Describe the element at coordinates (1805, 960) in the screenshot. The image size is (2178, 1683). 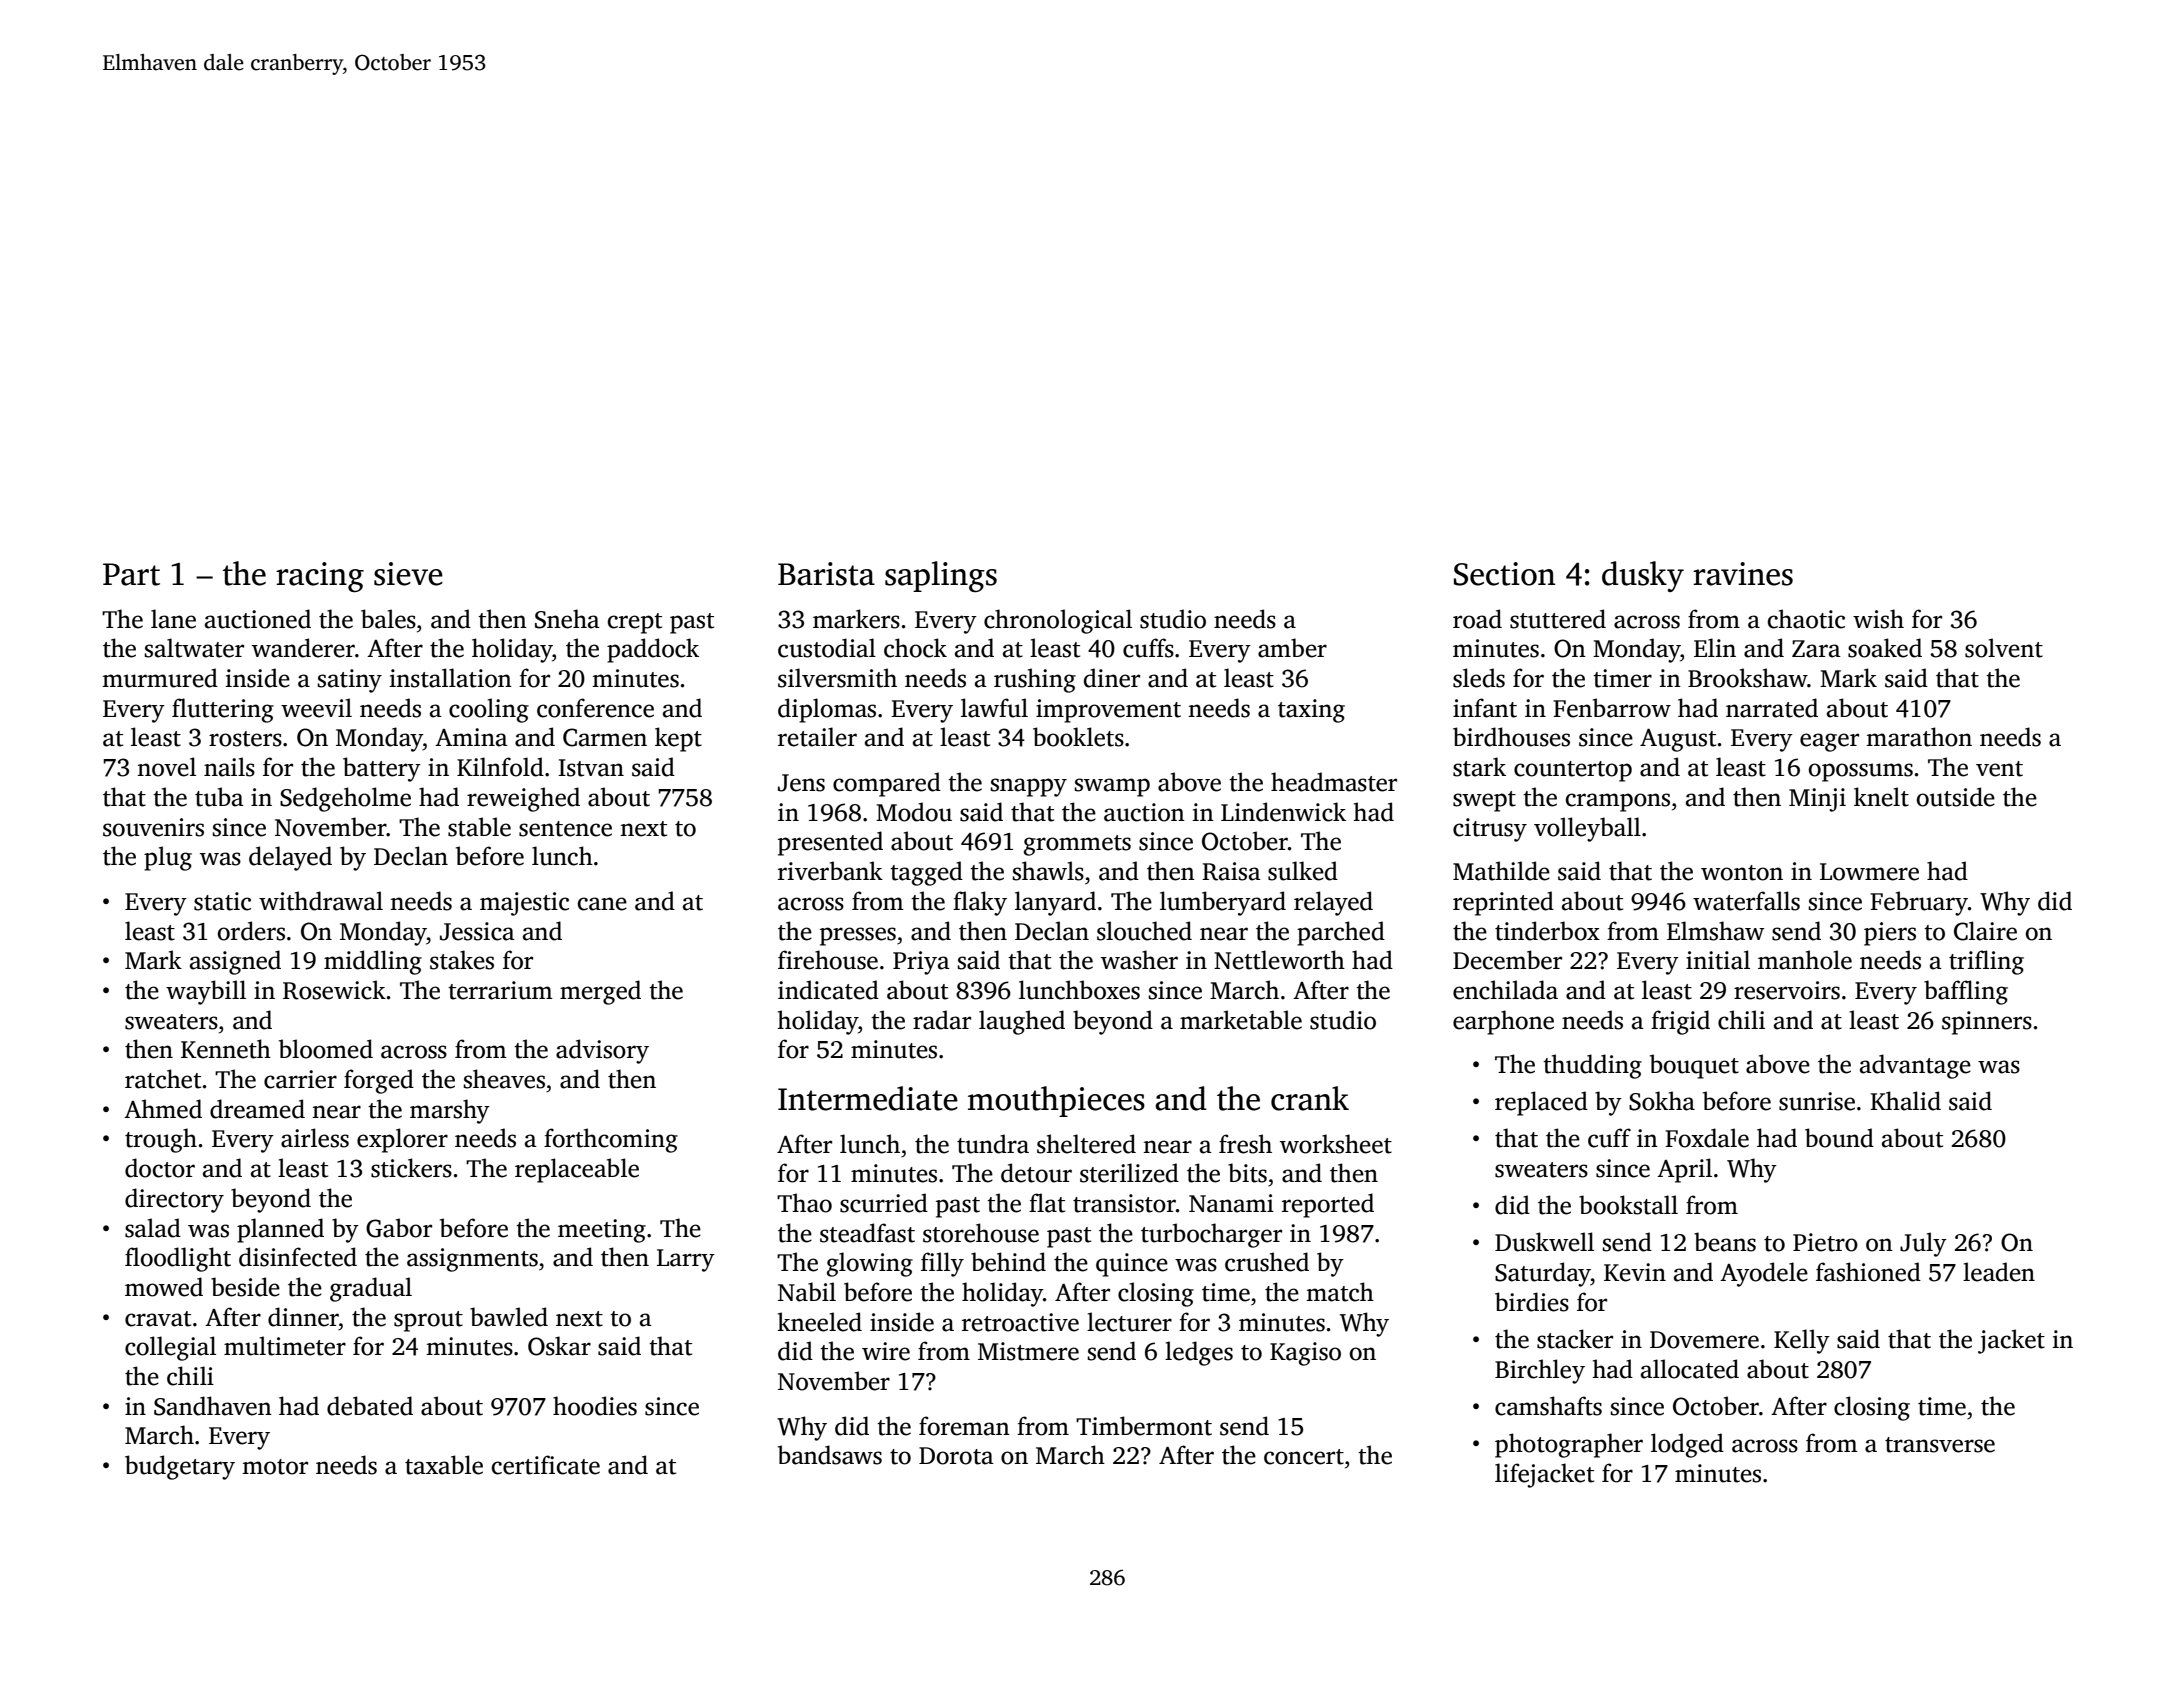
I see `manhole` at that location.
